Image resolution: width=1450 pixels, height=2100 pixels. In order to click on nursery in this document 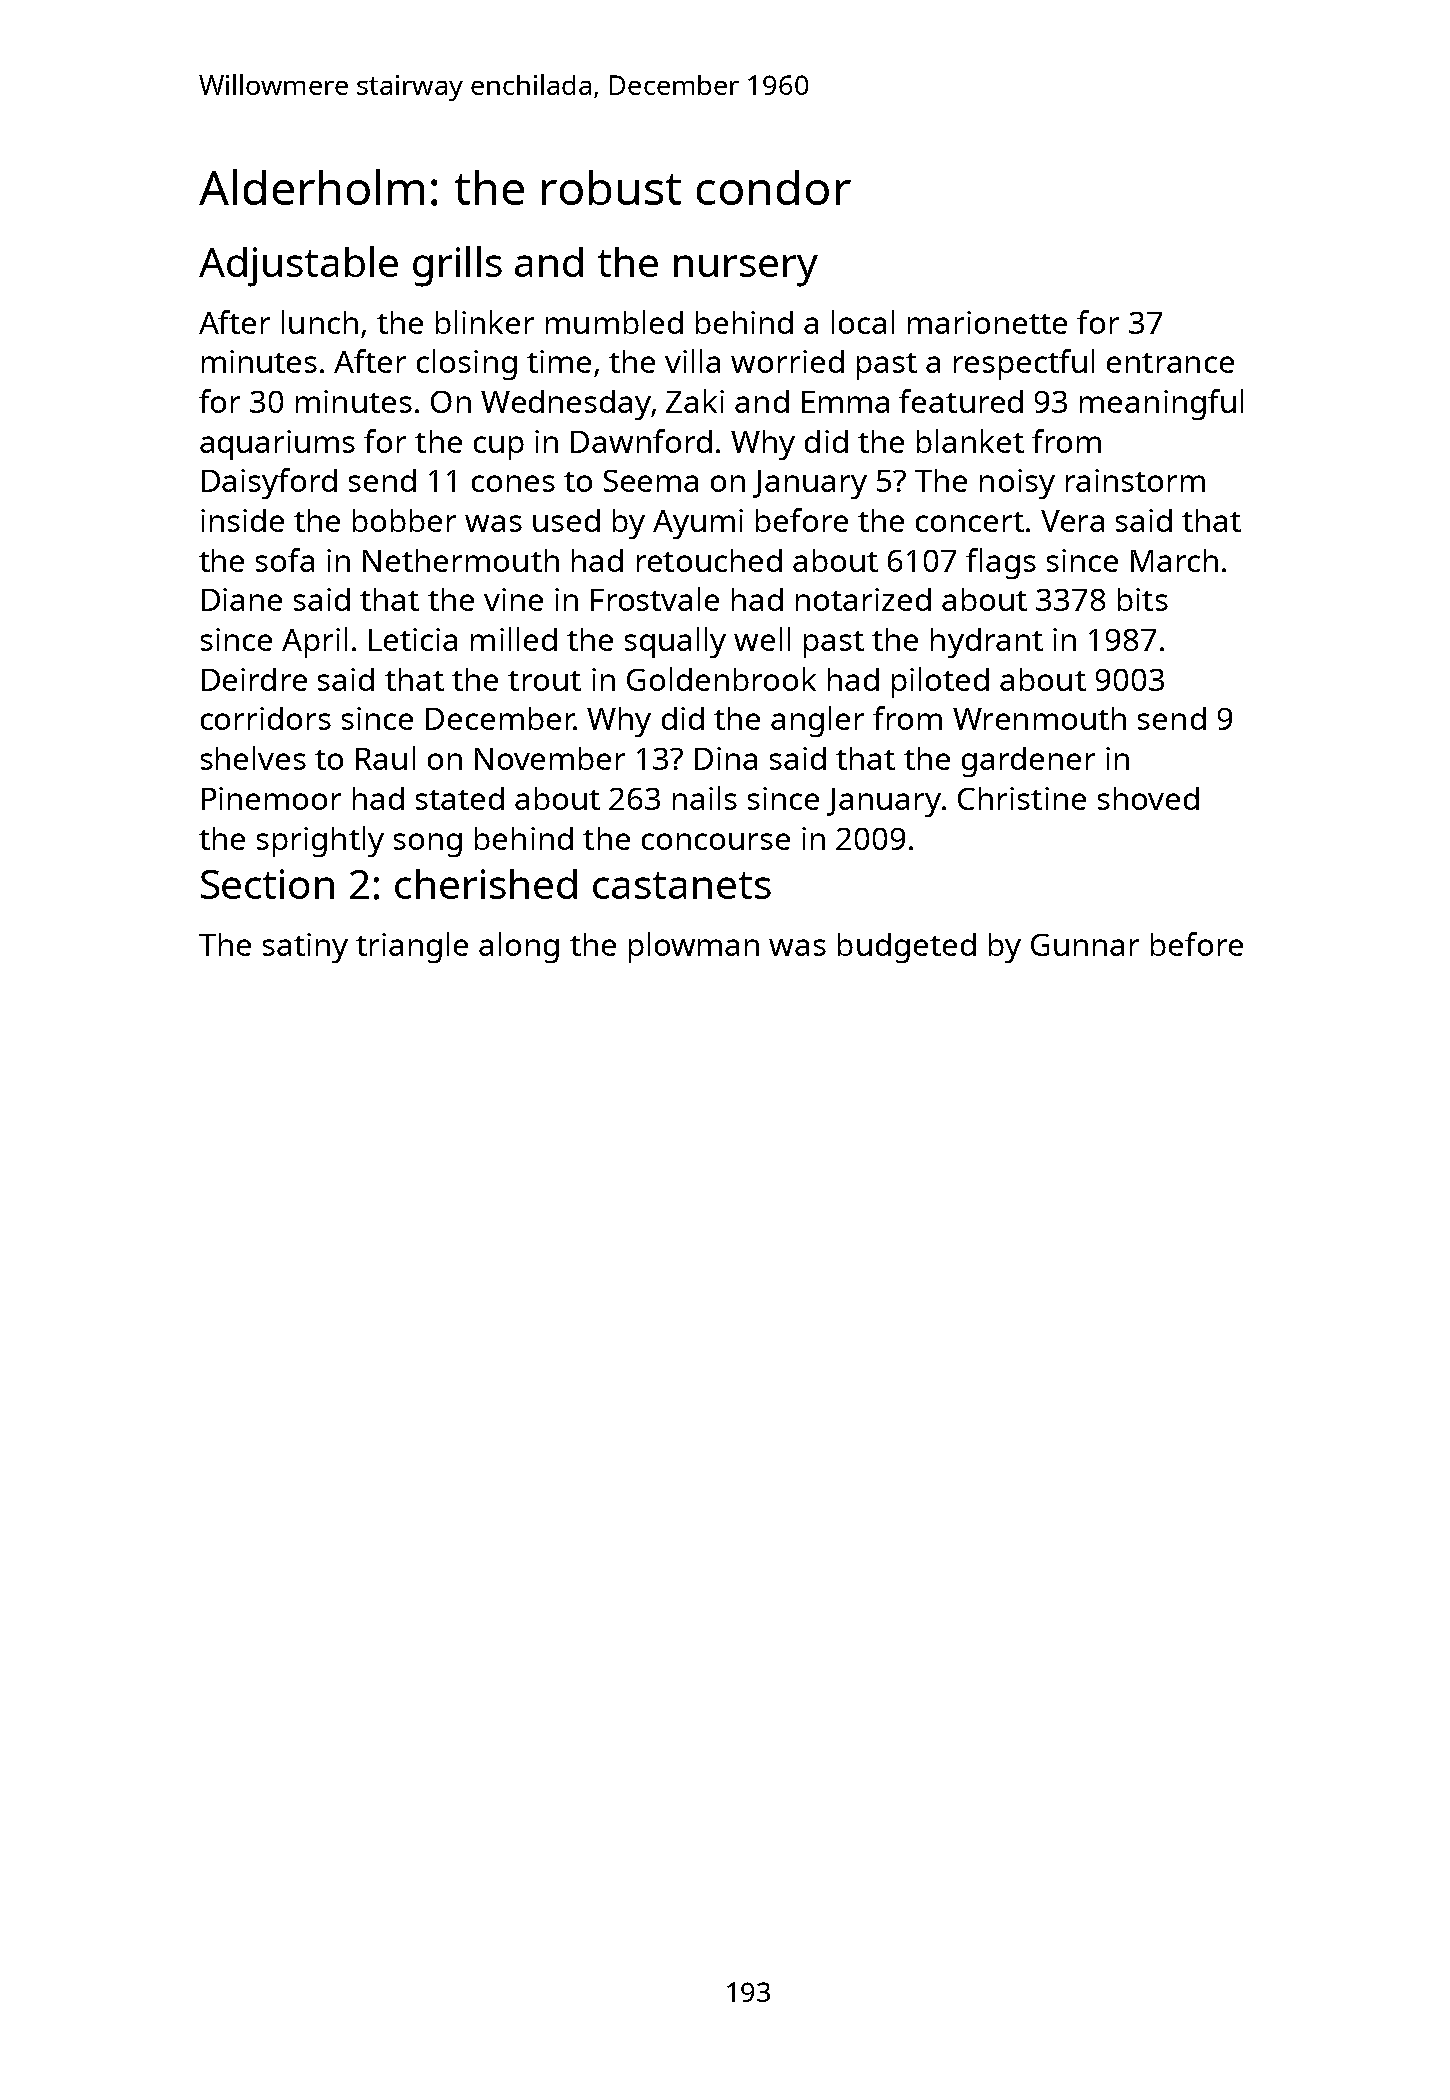, I will do `click(746, 271)`.
